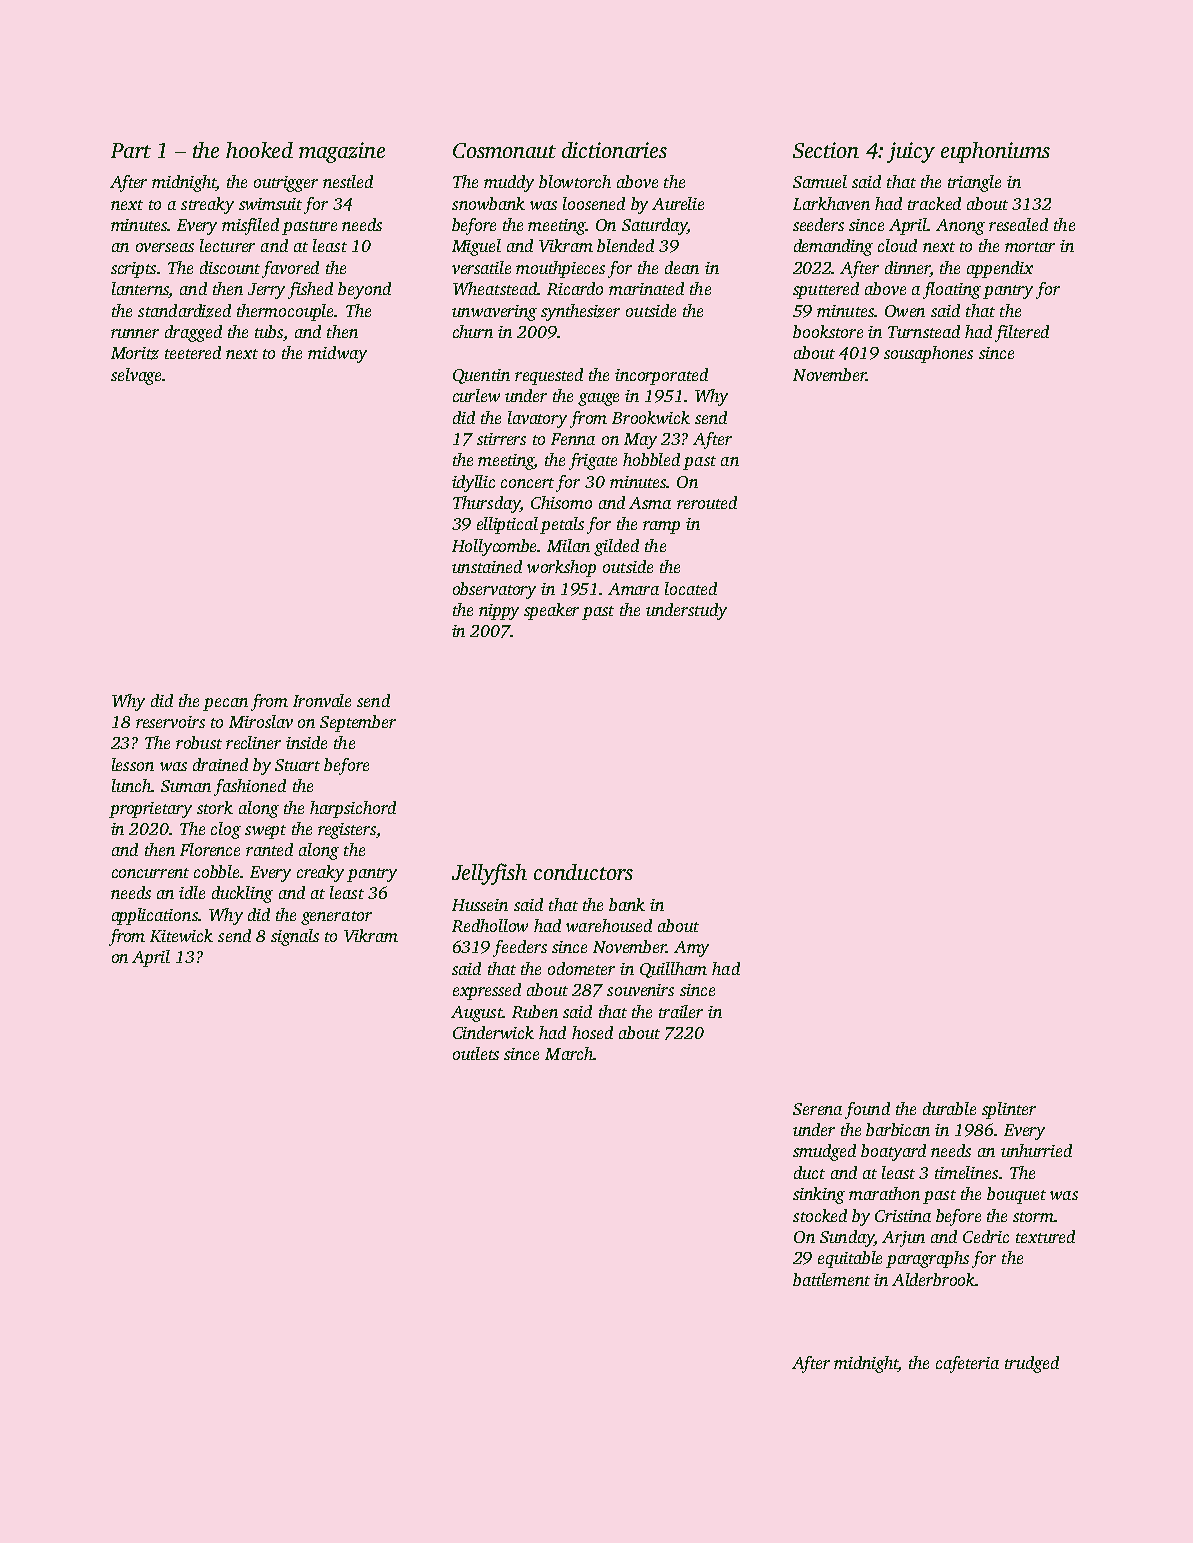 The height and width of the screenshot is (1543, 1193). What do you see at coordinates (1032, 1364) in the screenshot?
I see `trudged` at bounding box center [1032, 1364].
